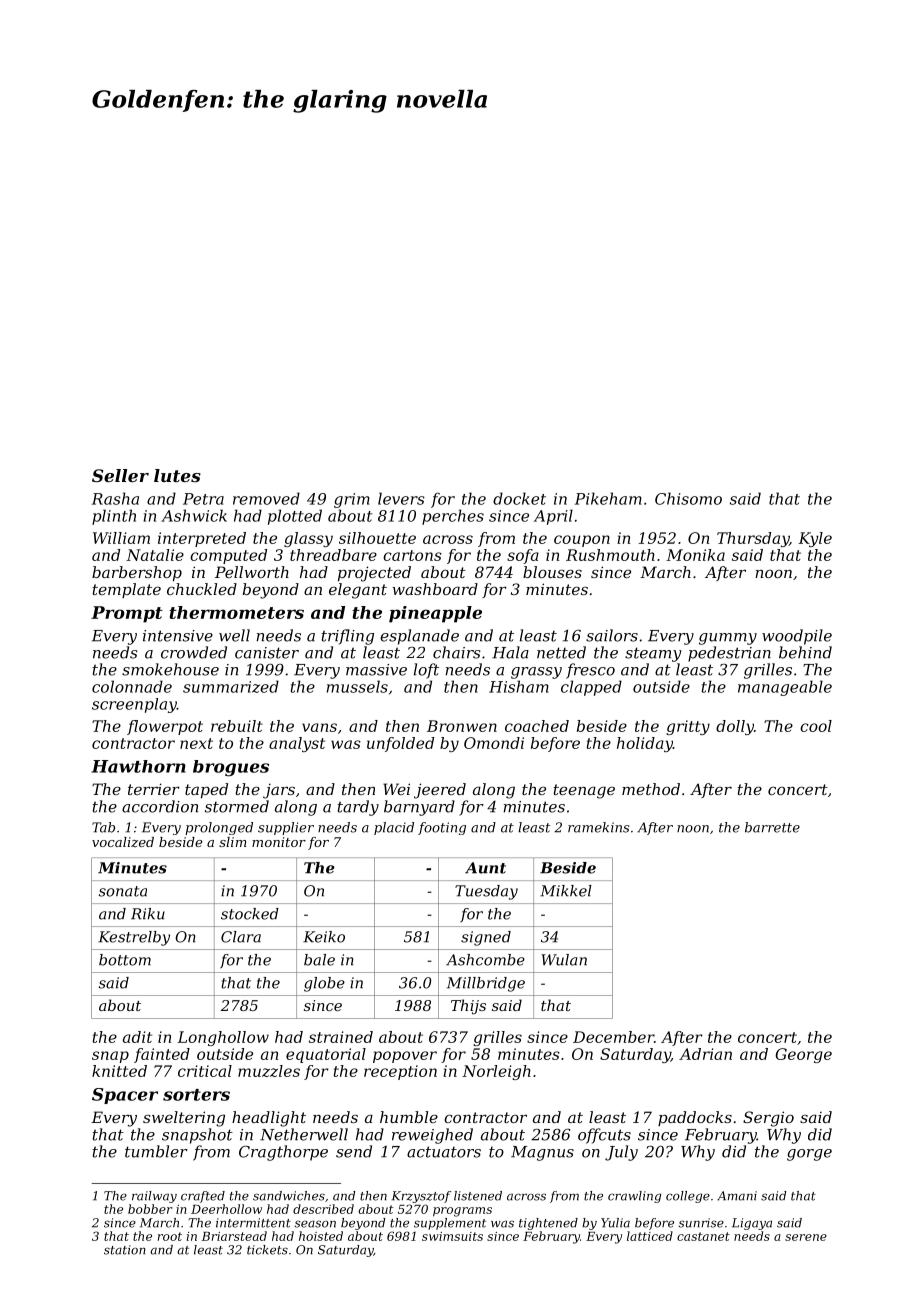 Image resolution: width=924 pixels, height=1308 pixels. I want to click on Prompt, so click(127, 614).
